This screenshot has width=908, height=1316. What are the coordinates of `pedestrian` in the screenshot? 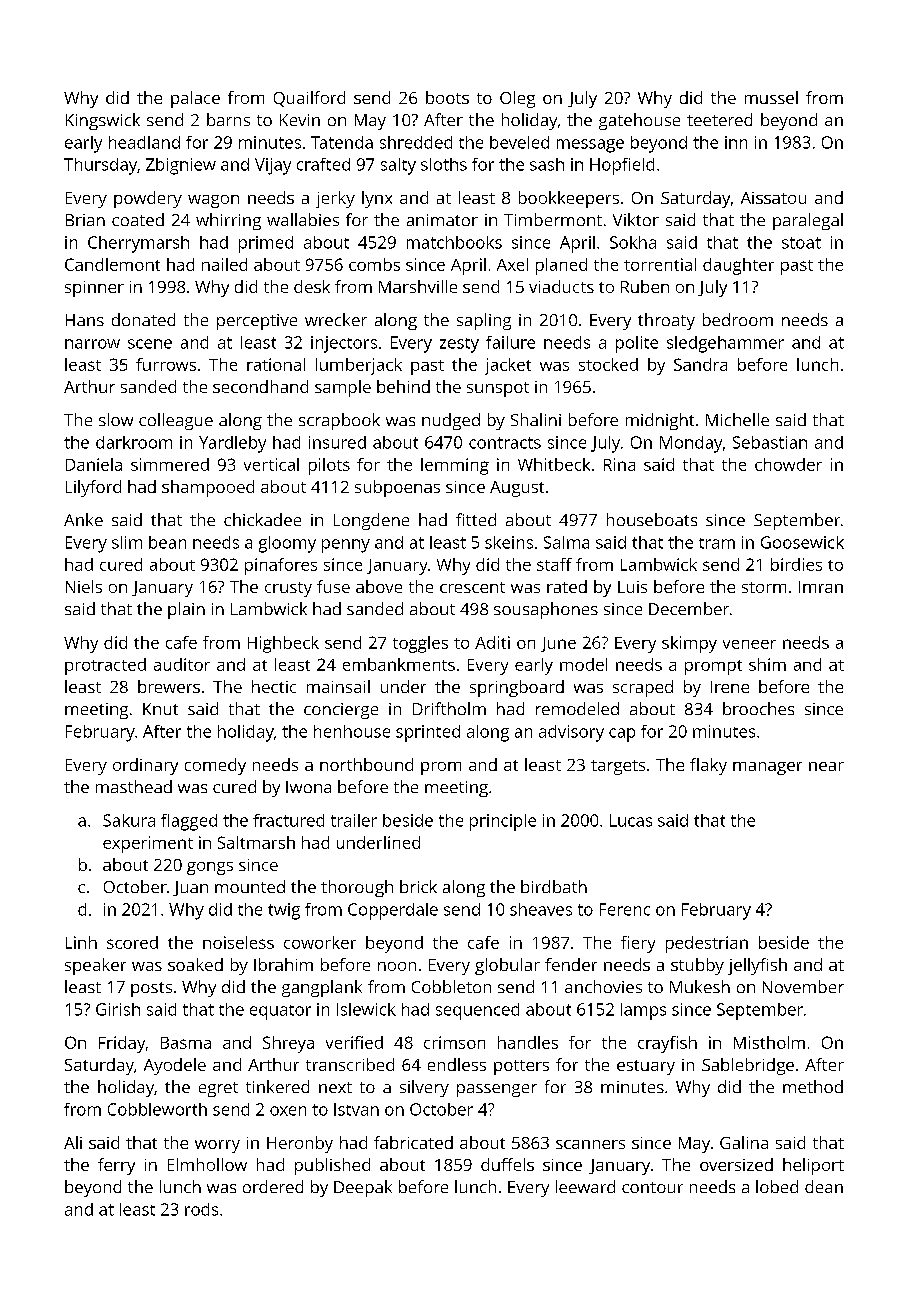 It's located at (707, 944).
